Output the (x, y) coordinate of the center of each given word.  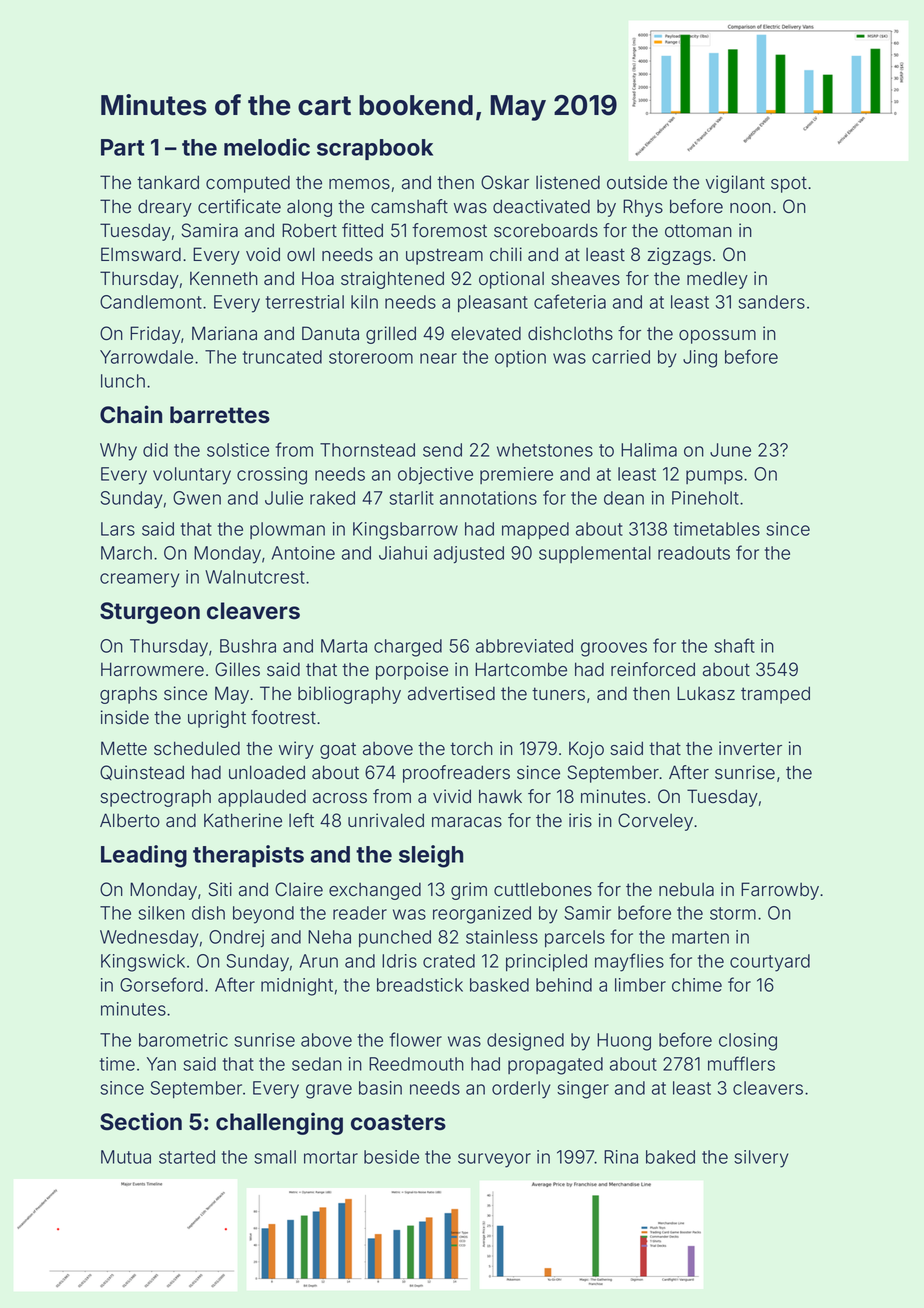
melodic (267, 147)
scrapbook (375, 149)
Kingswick (143, 963)
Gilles (237, 669)
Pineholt (705, 498)
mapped (535, 530)
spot (789, 184)
